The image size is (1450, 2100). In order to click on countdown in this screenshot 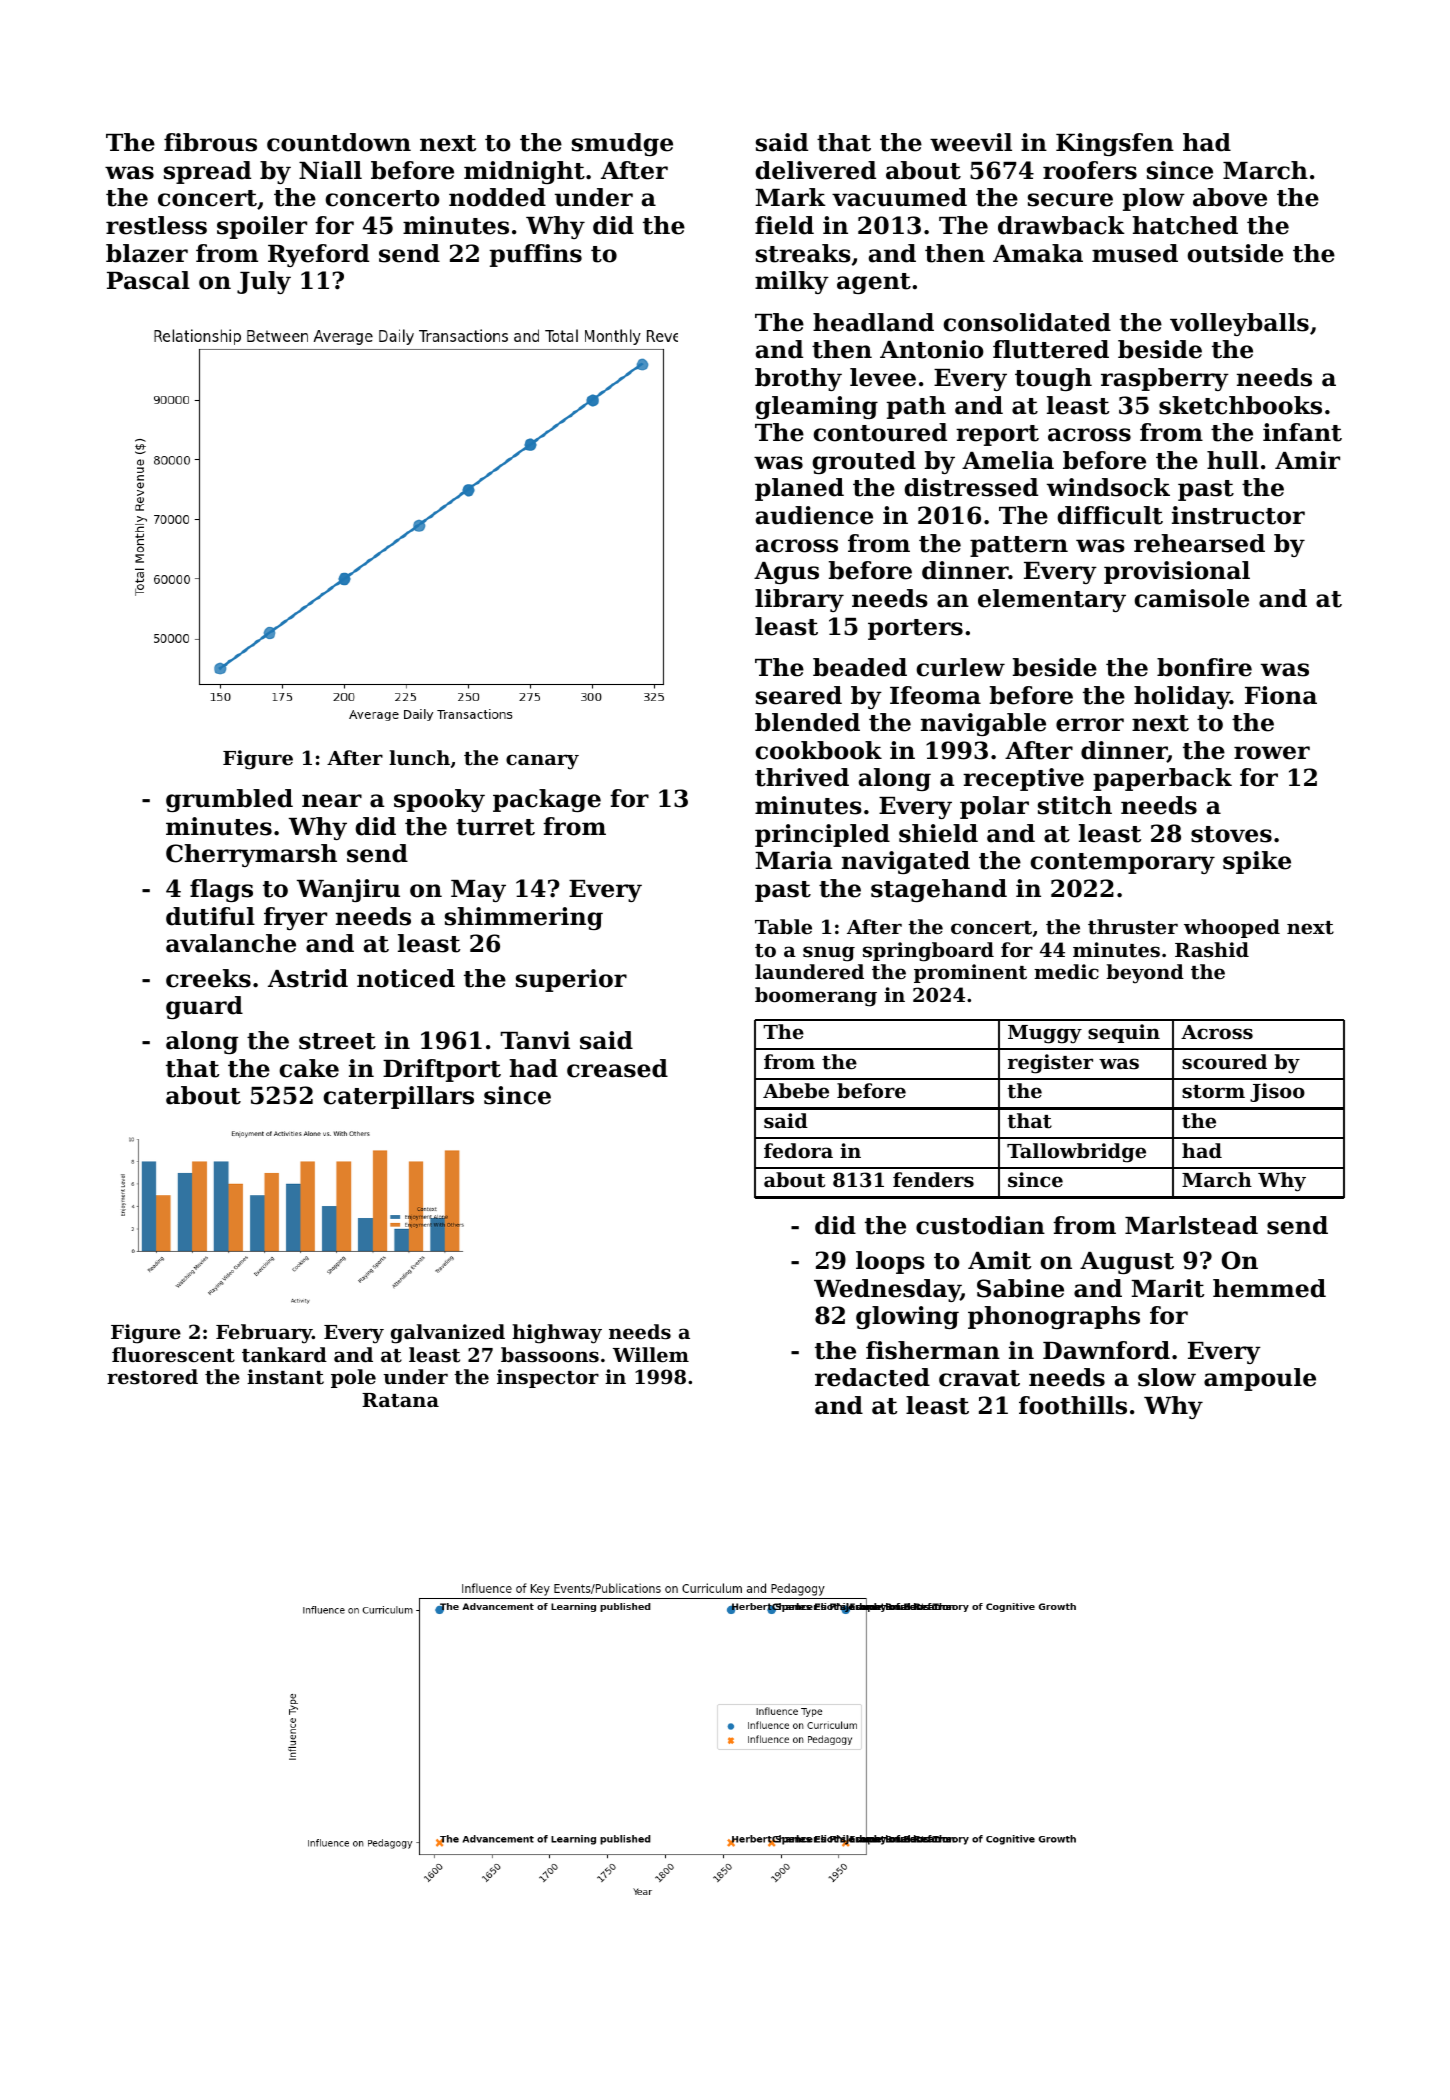, I will do `click(339, 142)`.
